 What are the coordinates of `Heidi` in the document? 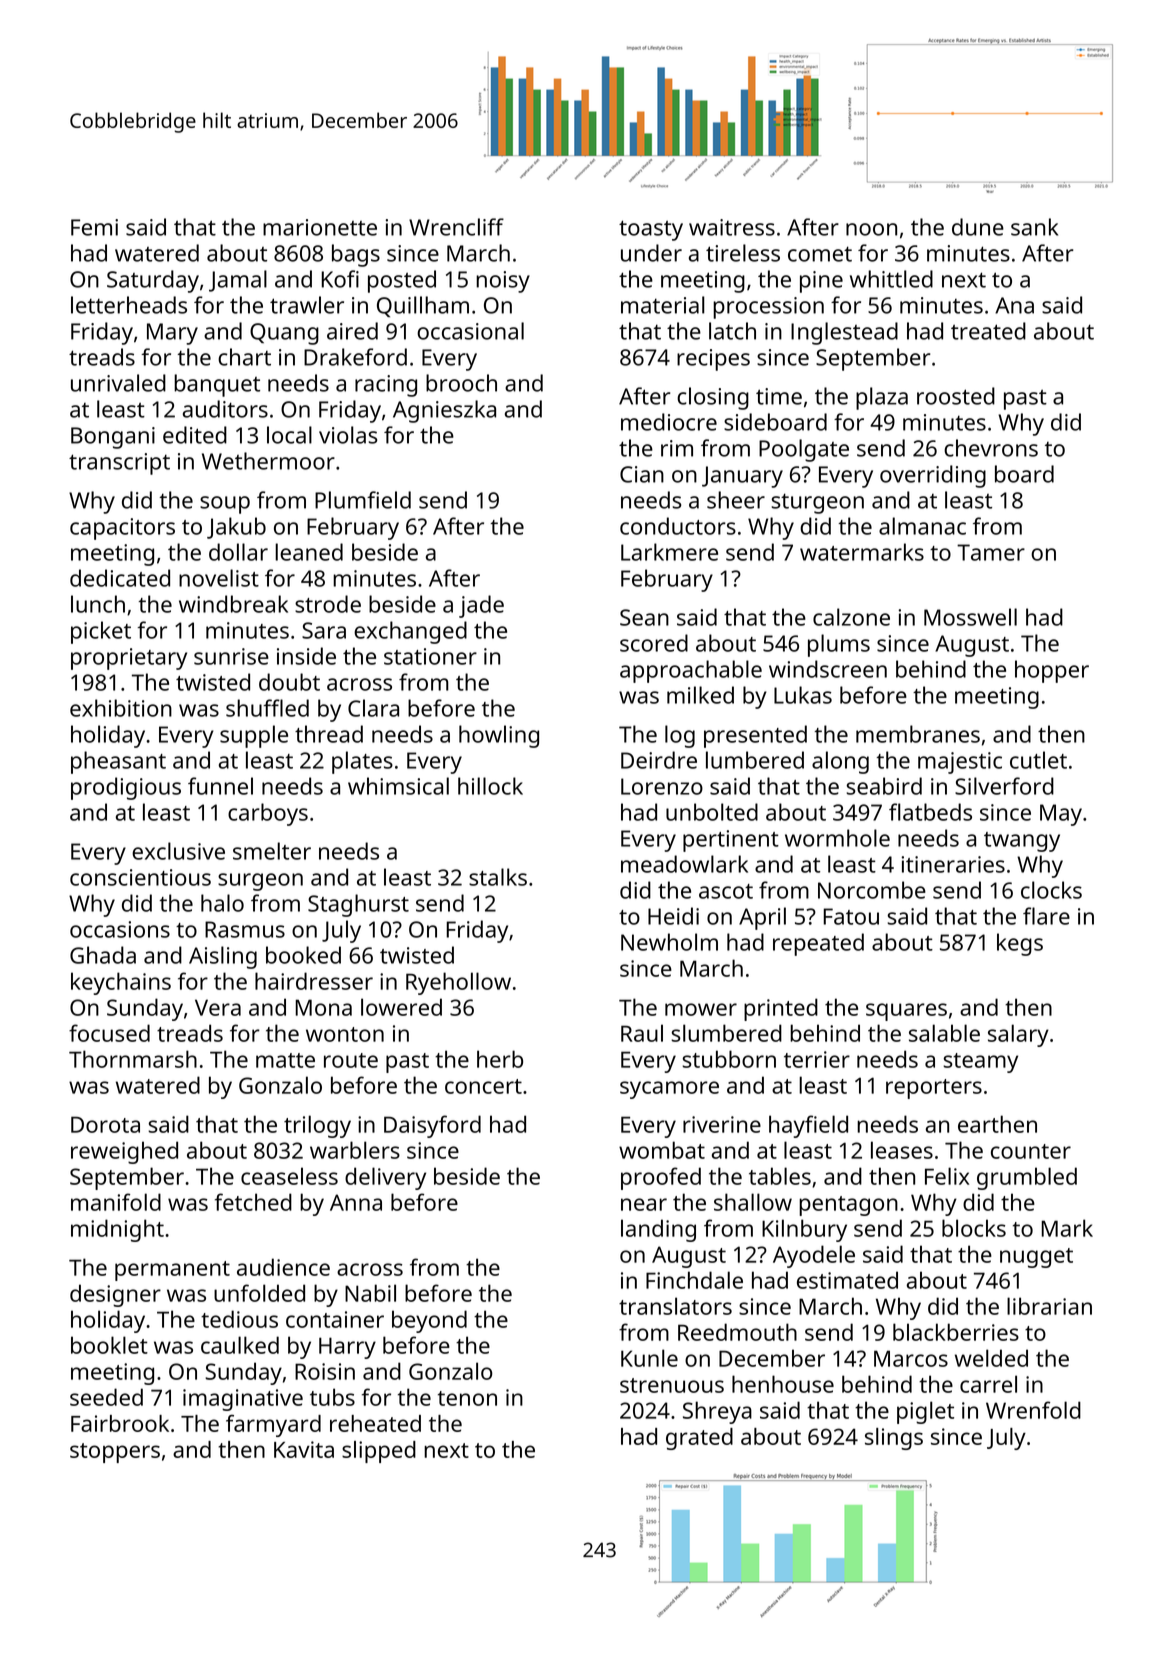 It's located at (673, 916).
